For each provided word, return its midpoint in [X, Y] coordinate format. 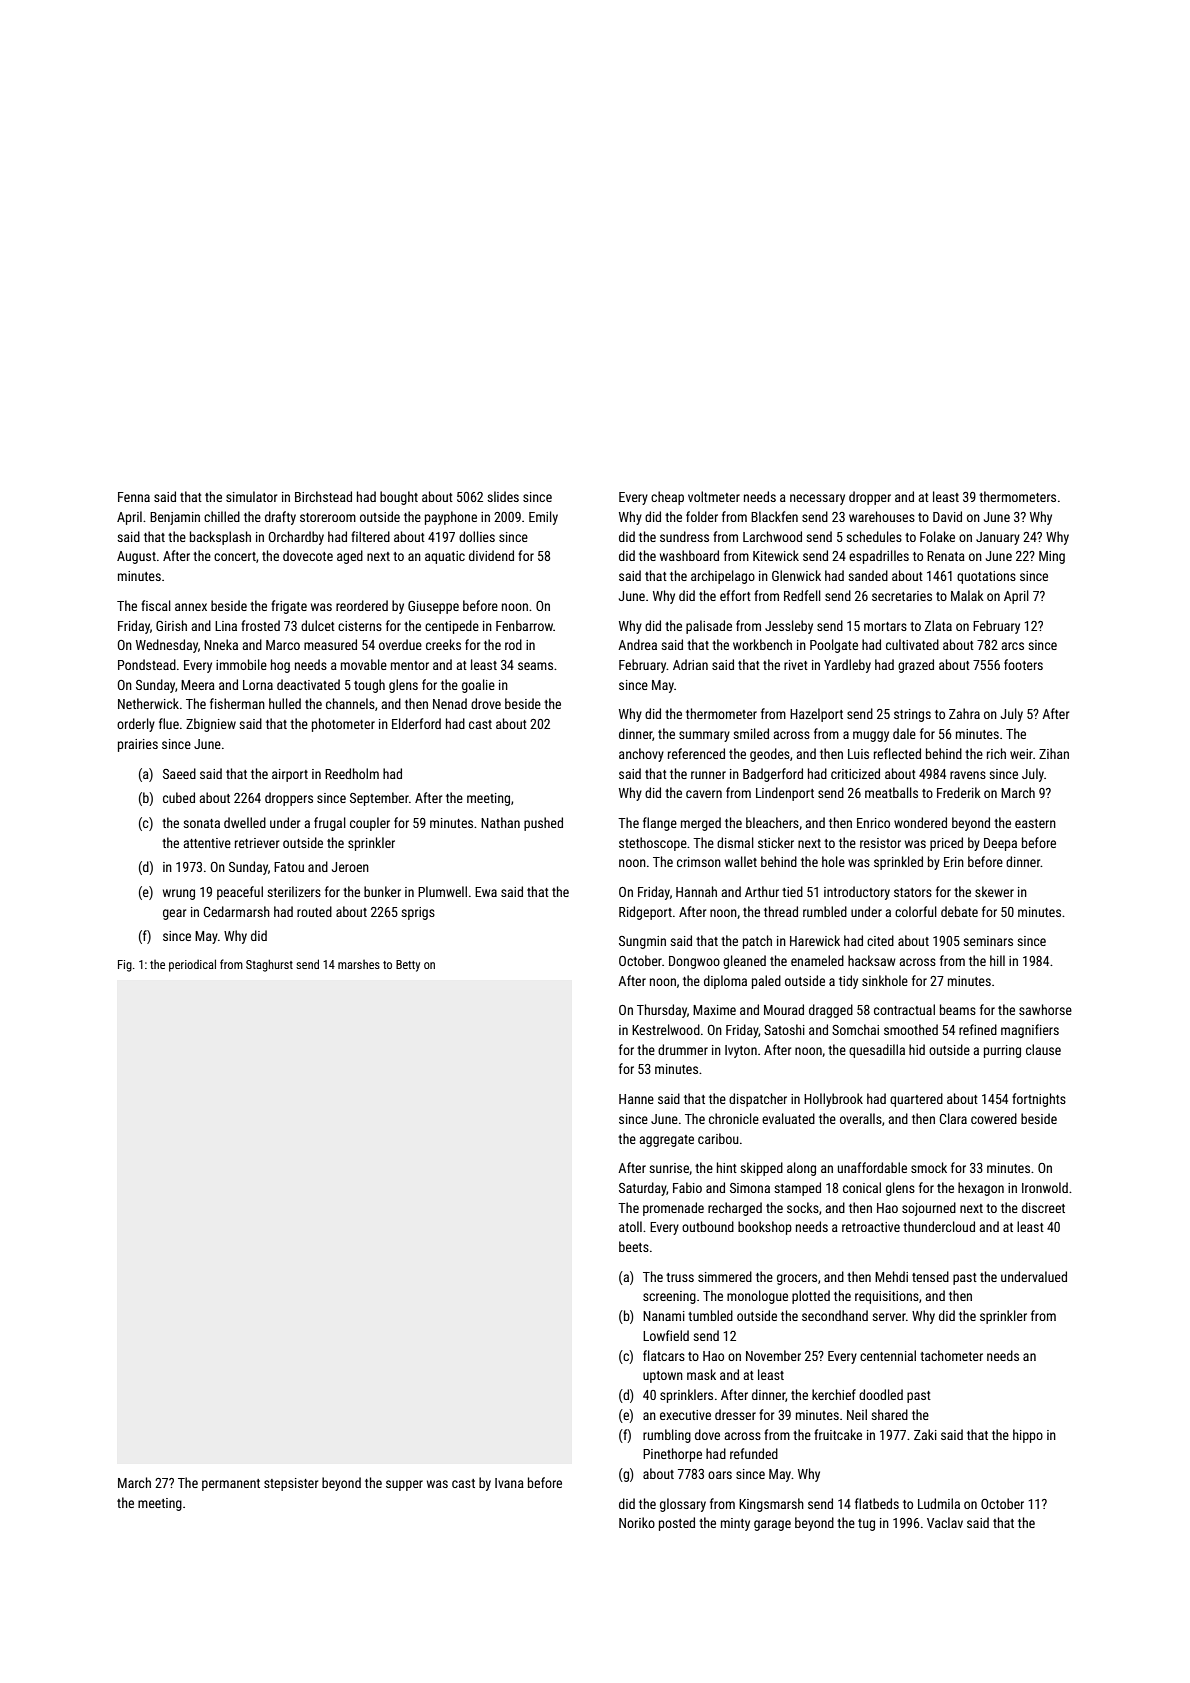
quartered [916, 1100]
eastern [1035, 823]
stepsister [291, 1484]
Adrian [690, 664]
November [773, 1355]
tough [369, 686]
